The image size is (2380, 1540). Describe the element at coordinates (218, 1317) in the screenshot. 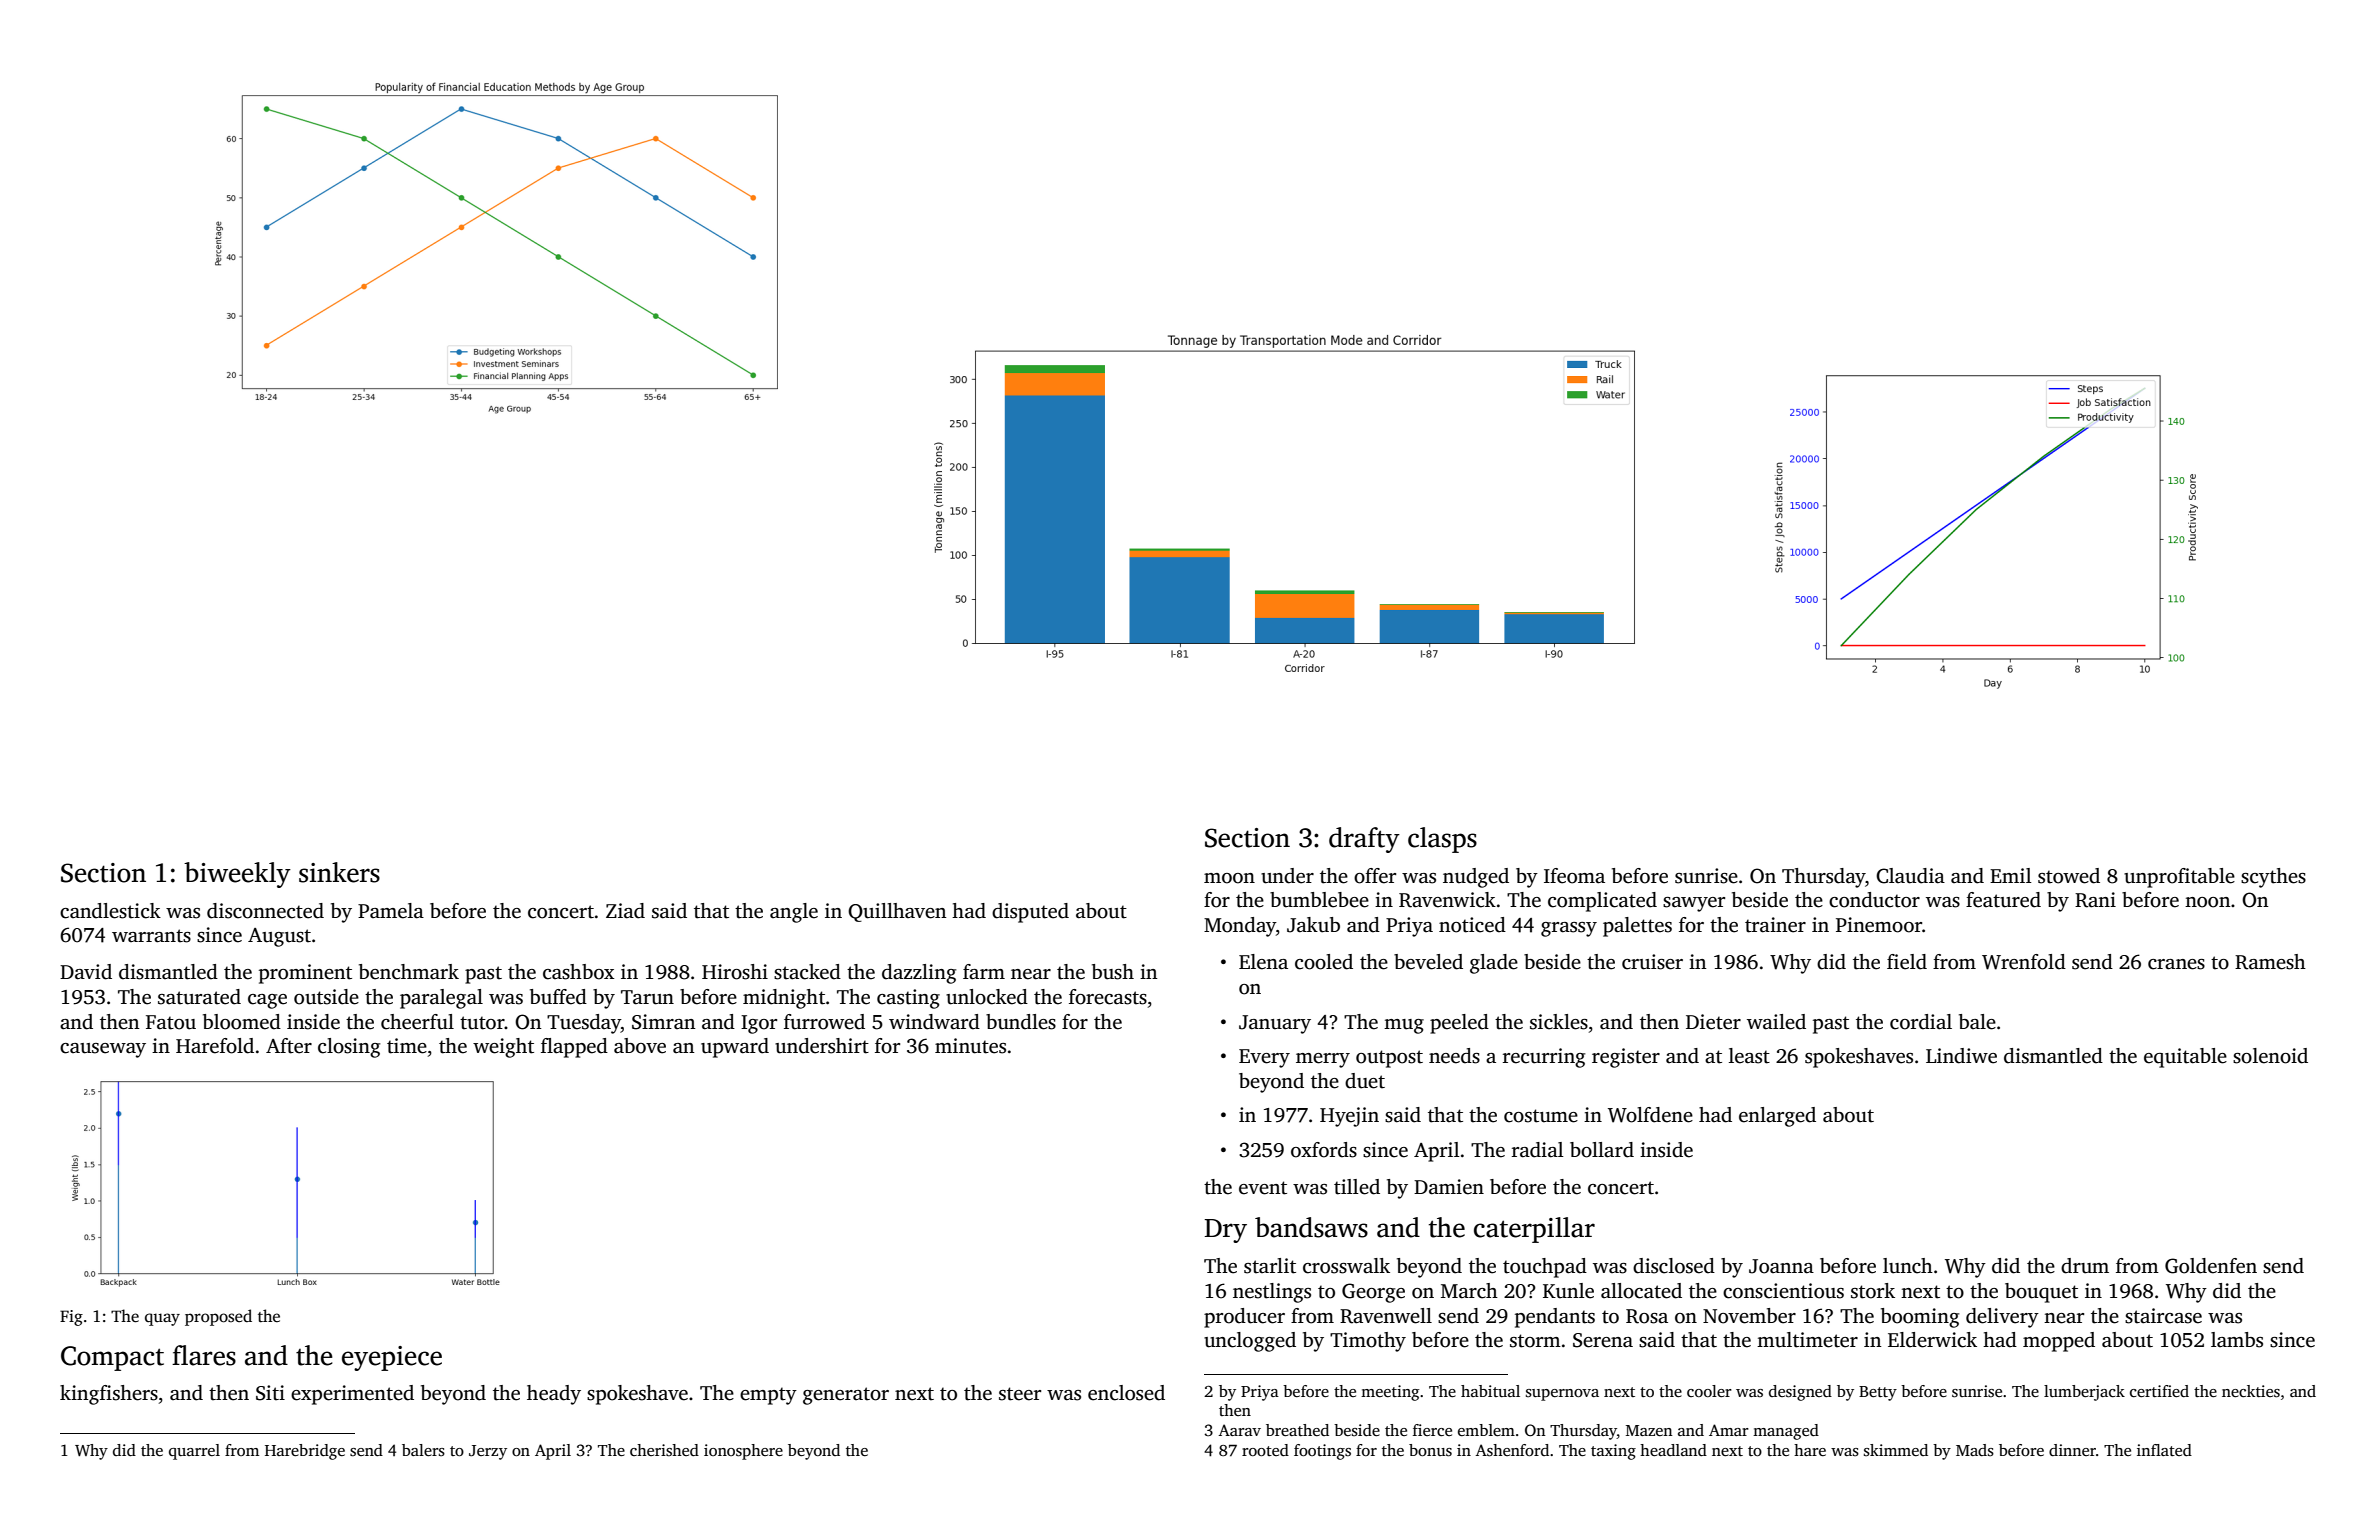

I see `proposed` at that location.
